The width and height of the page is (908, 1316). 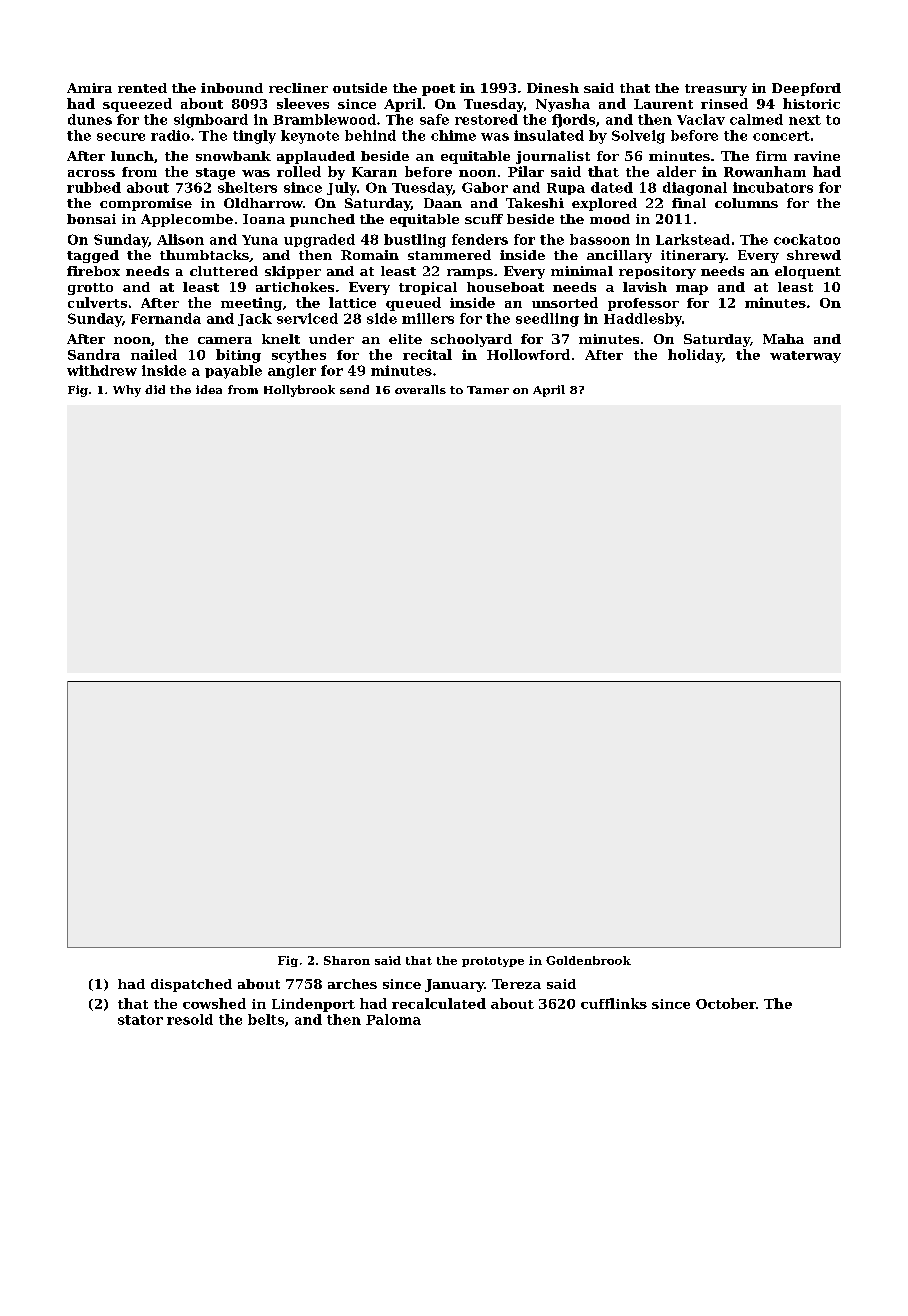 What do you see at coordinates (140, 1020) in the page?
I see `stator` at bounding box center [140, 1020].
